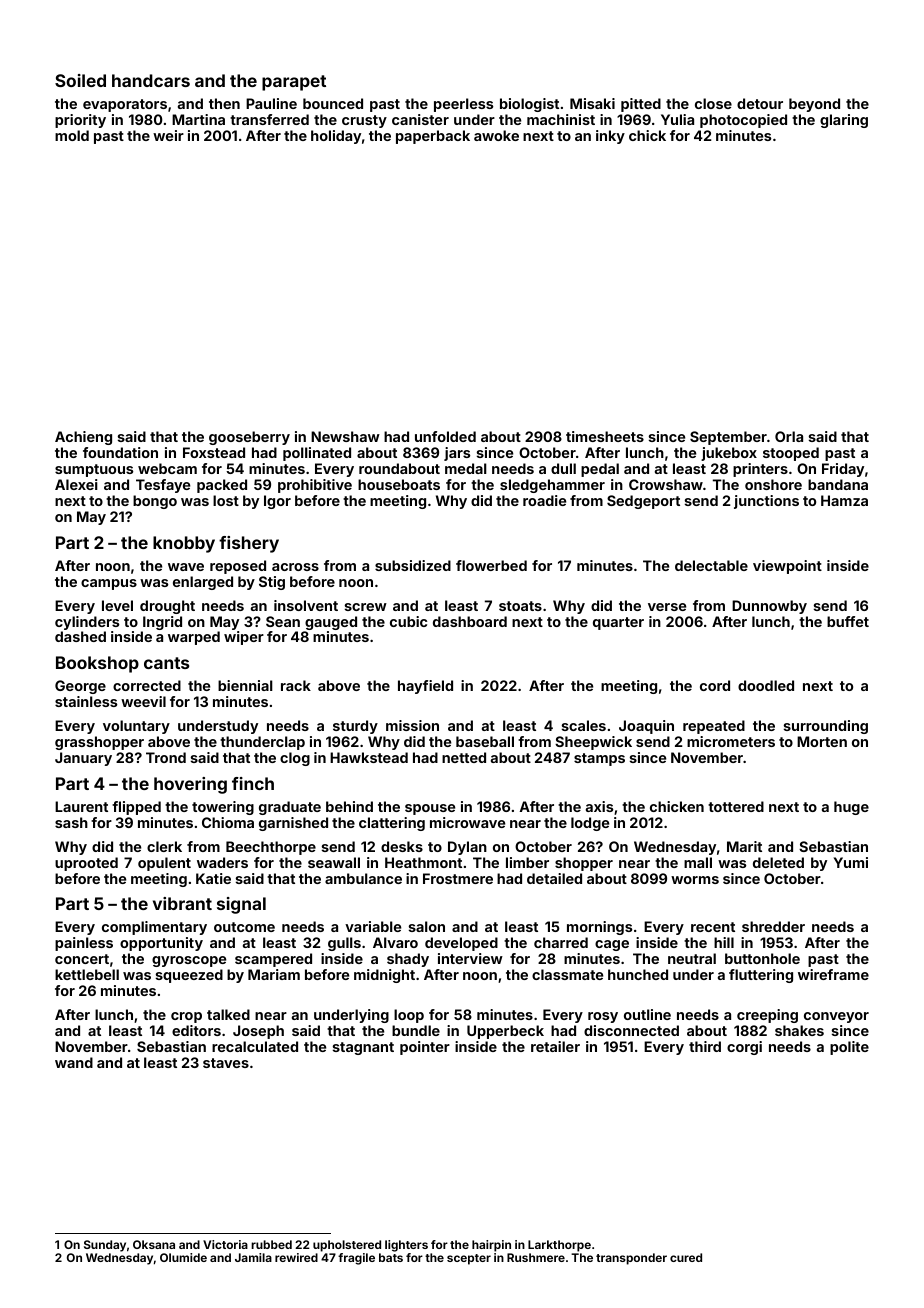  What do you see at coordinates (86, 864) in the document?
I see `uprooted` at bounding box center [86, 864].
